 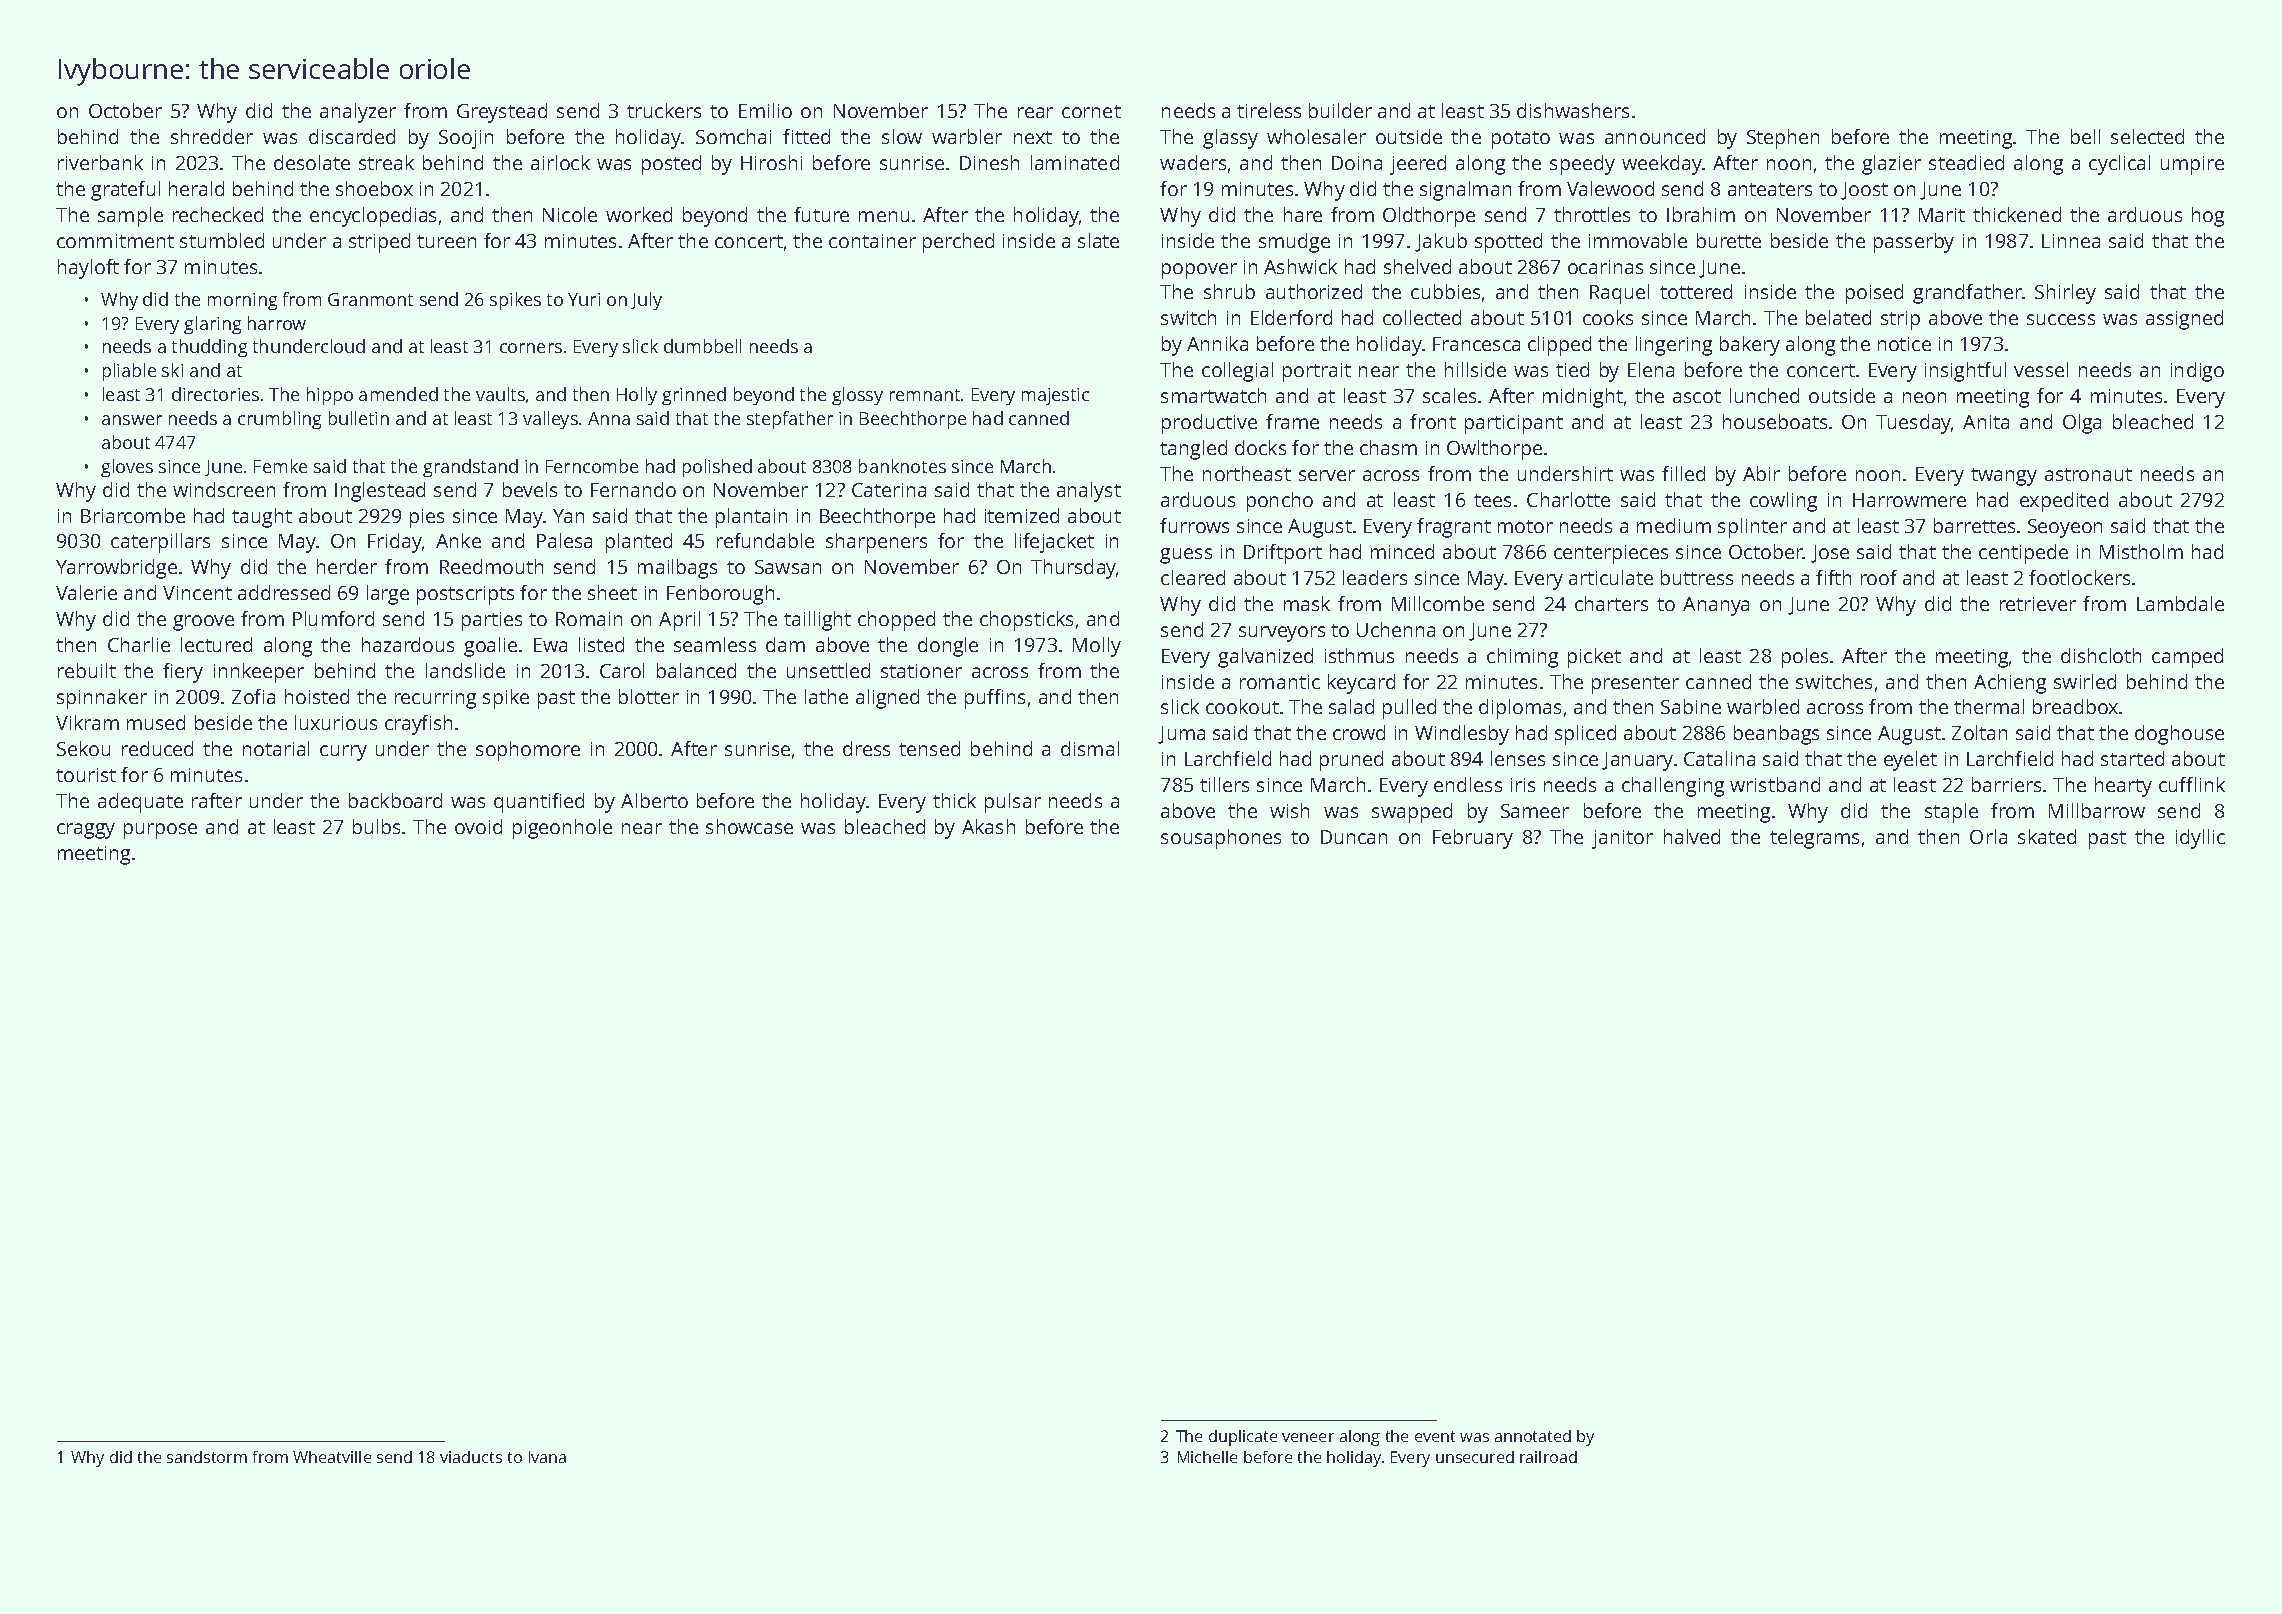 What do you see at coordinates (343, 753) in the screenshot?
I see `curry` at bounding box center [343, 753].
